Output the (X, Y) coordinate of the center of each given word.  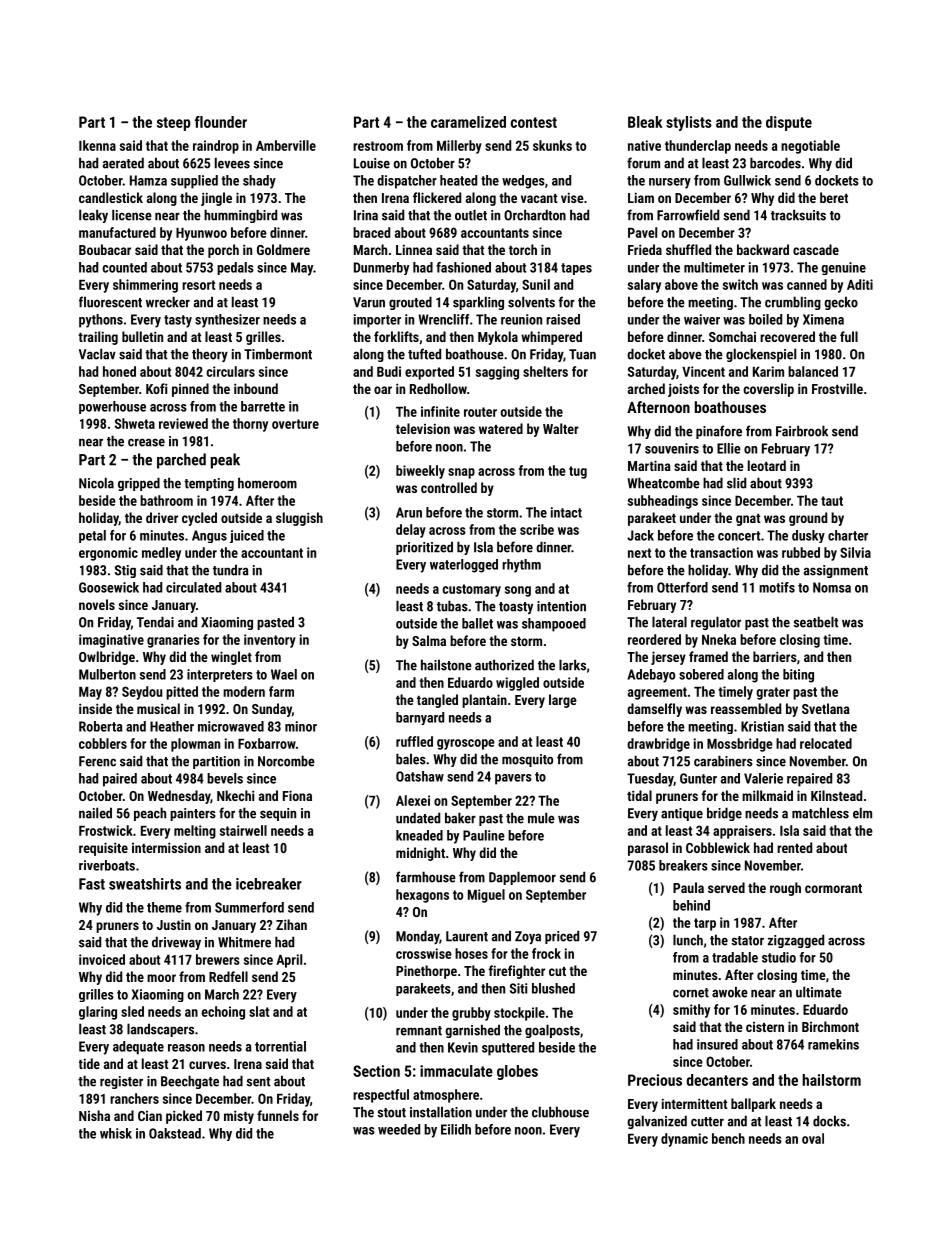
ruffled (414, 741)
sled (132, 1011)
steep (174, 124)
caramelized (468, 122)
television (423, 428)
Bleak (645, 122)
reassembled (746, 708)
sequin (278, 814)
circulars (230, 371)
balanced (813, 371)
